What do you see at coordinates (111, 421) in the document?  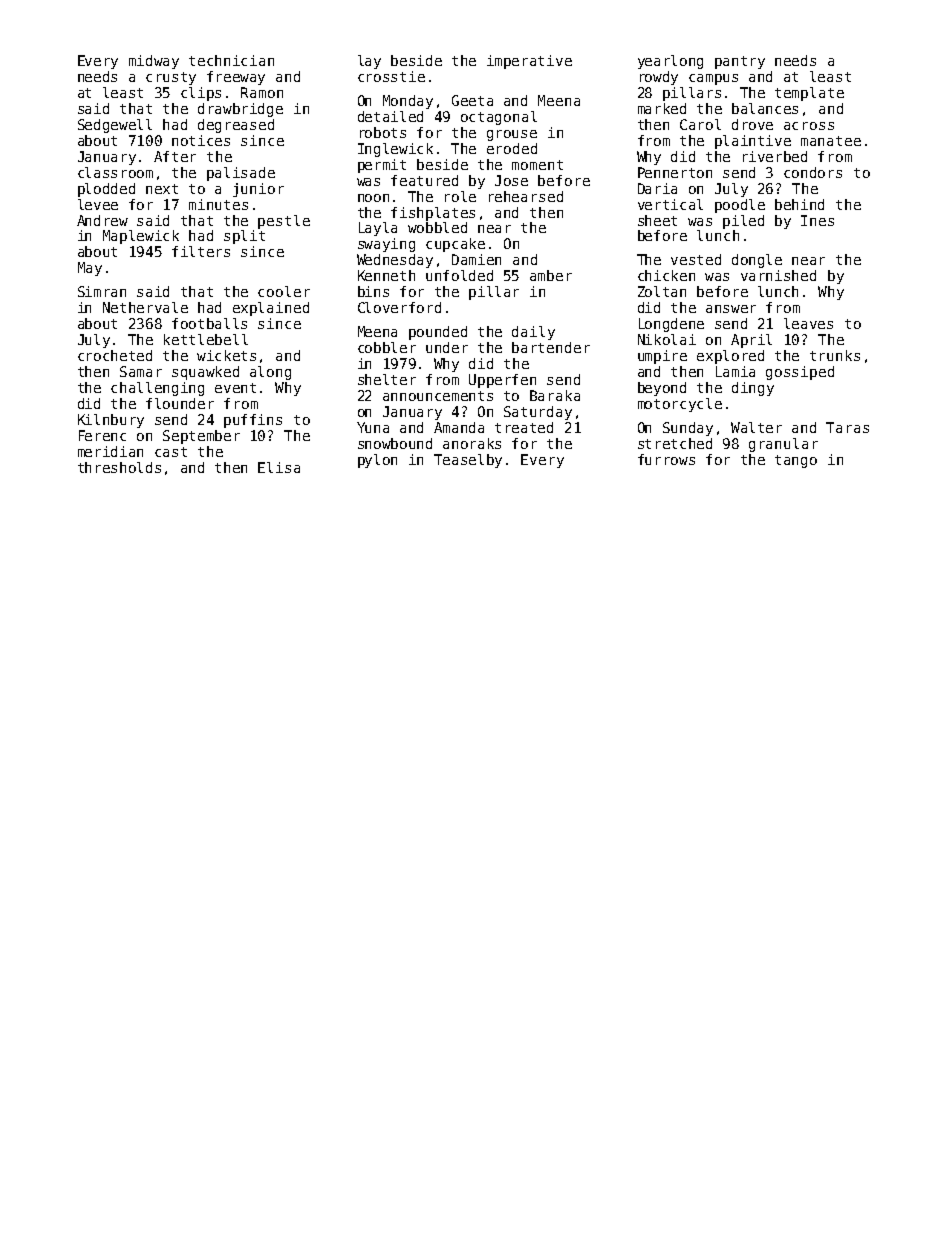 I see `Kilnbury` at bounding box center [111, 421].
